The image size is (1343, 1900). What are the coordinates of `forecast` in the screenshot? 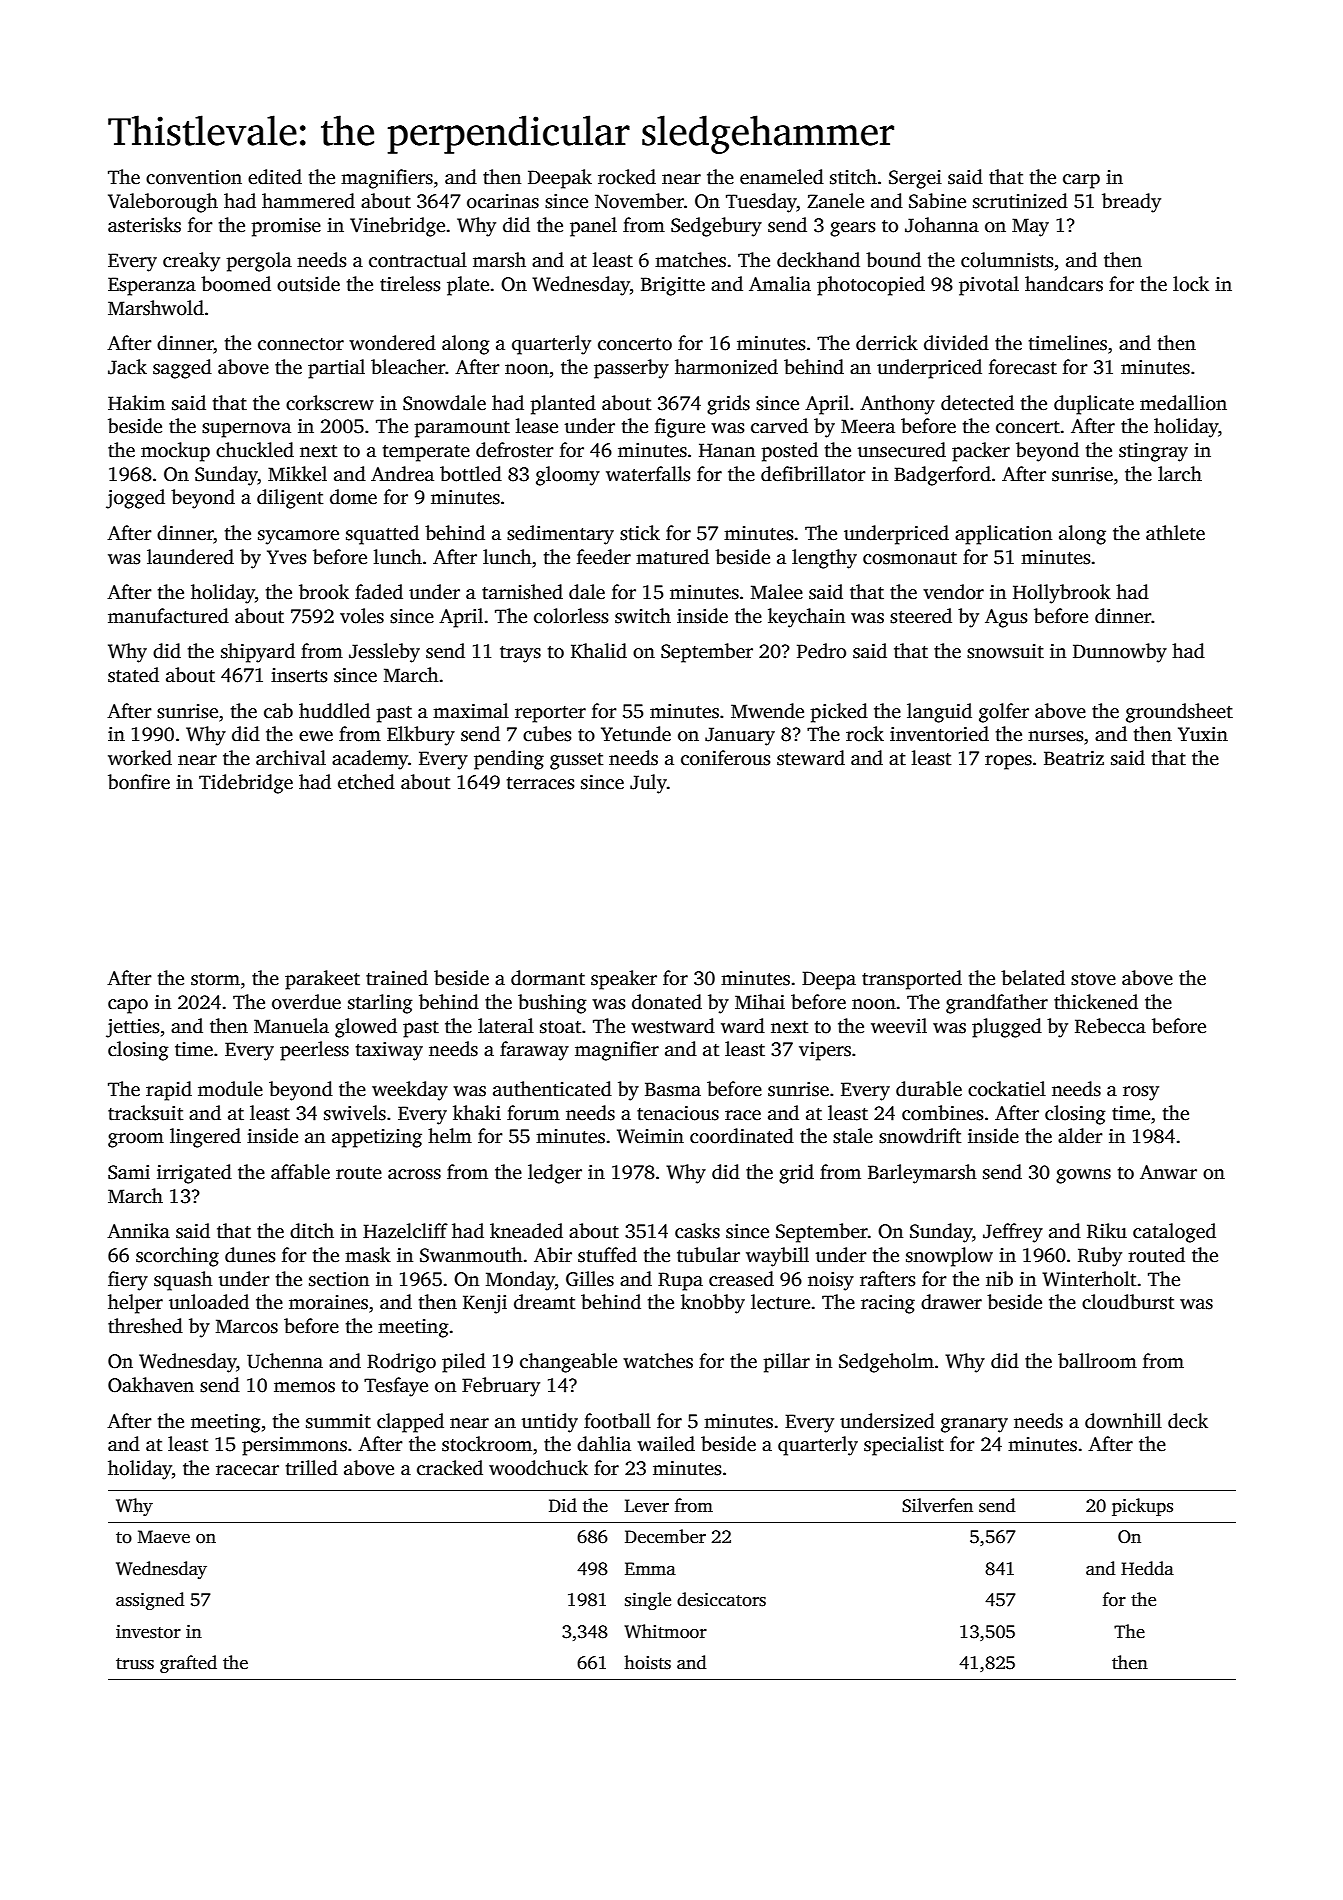 It's located at (1023, 367).
